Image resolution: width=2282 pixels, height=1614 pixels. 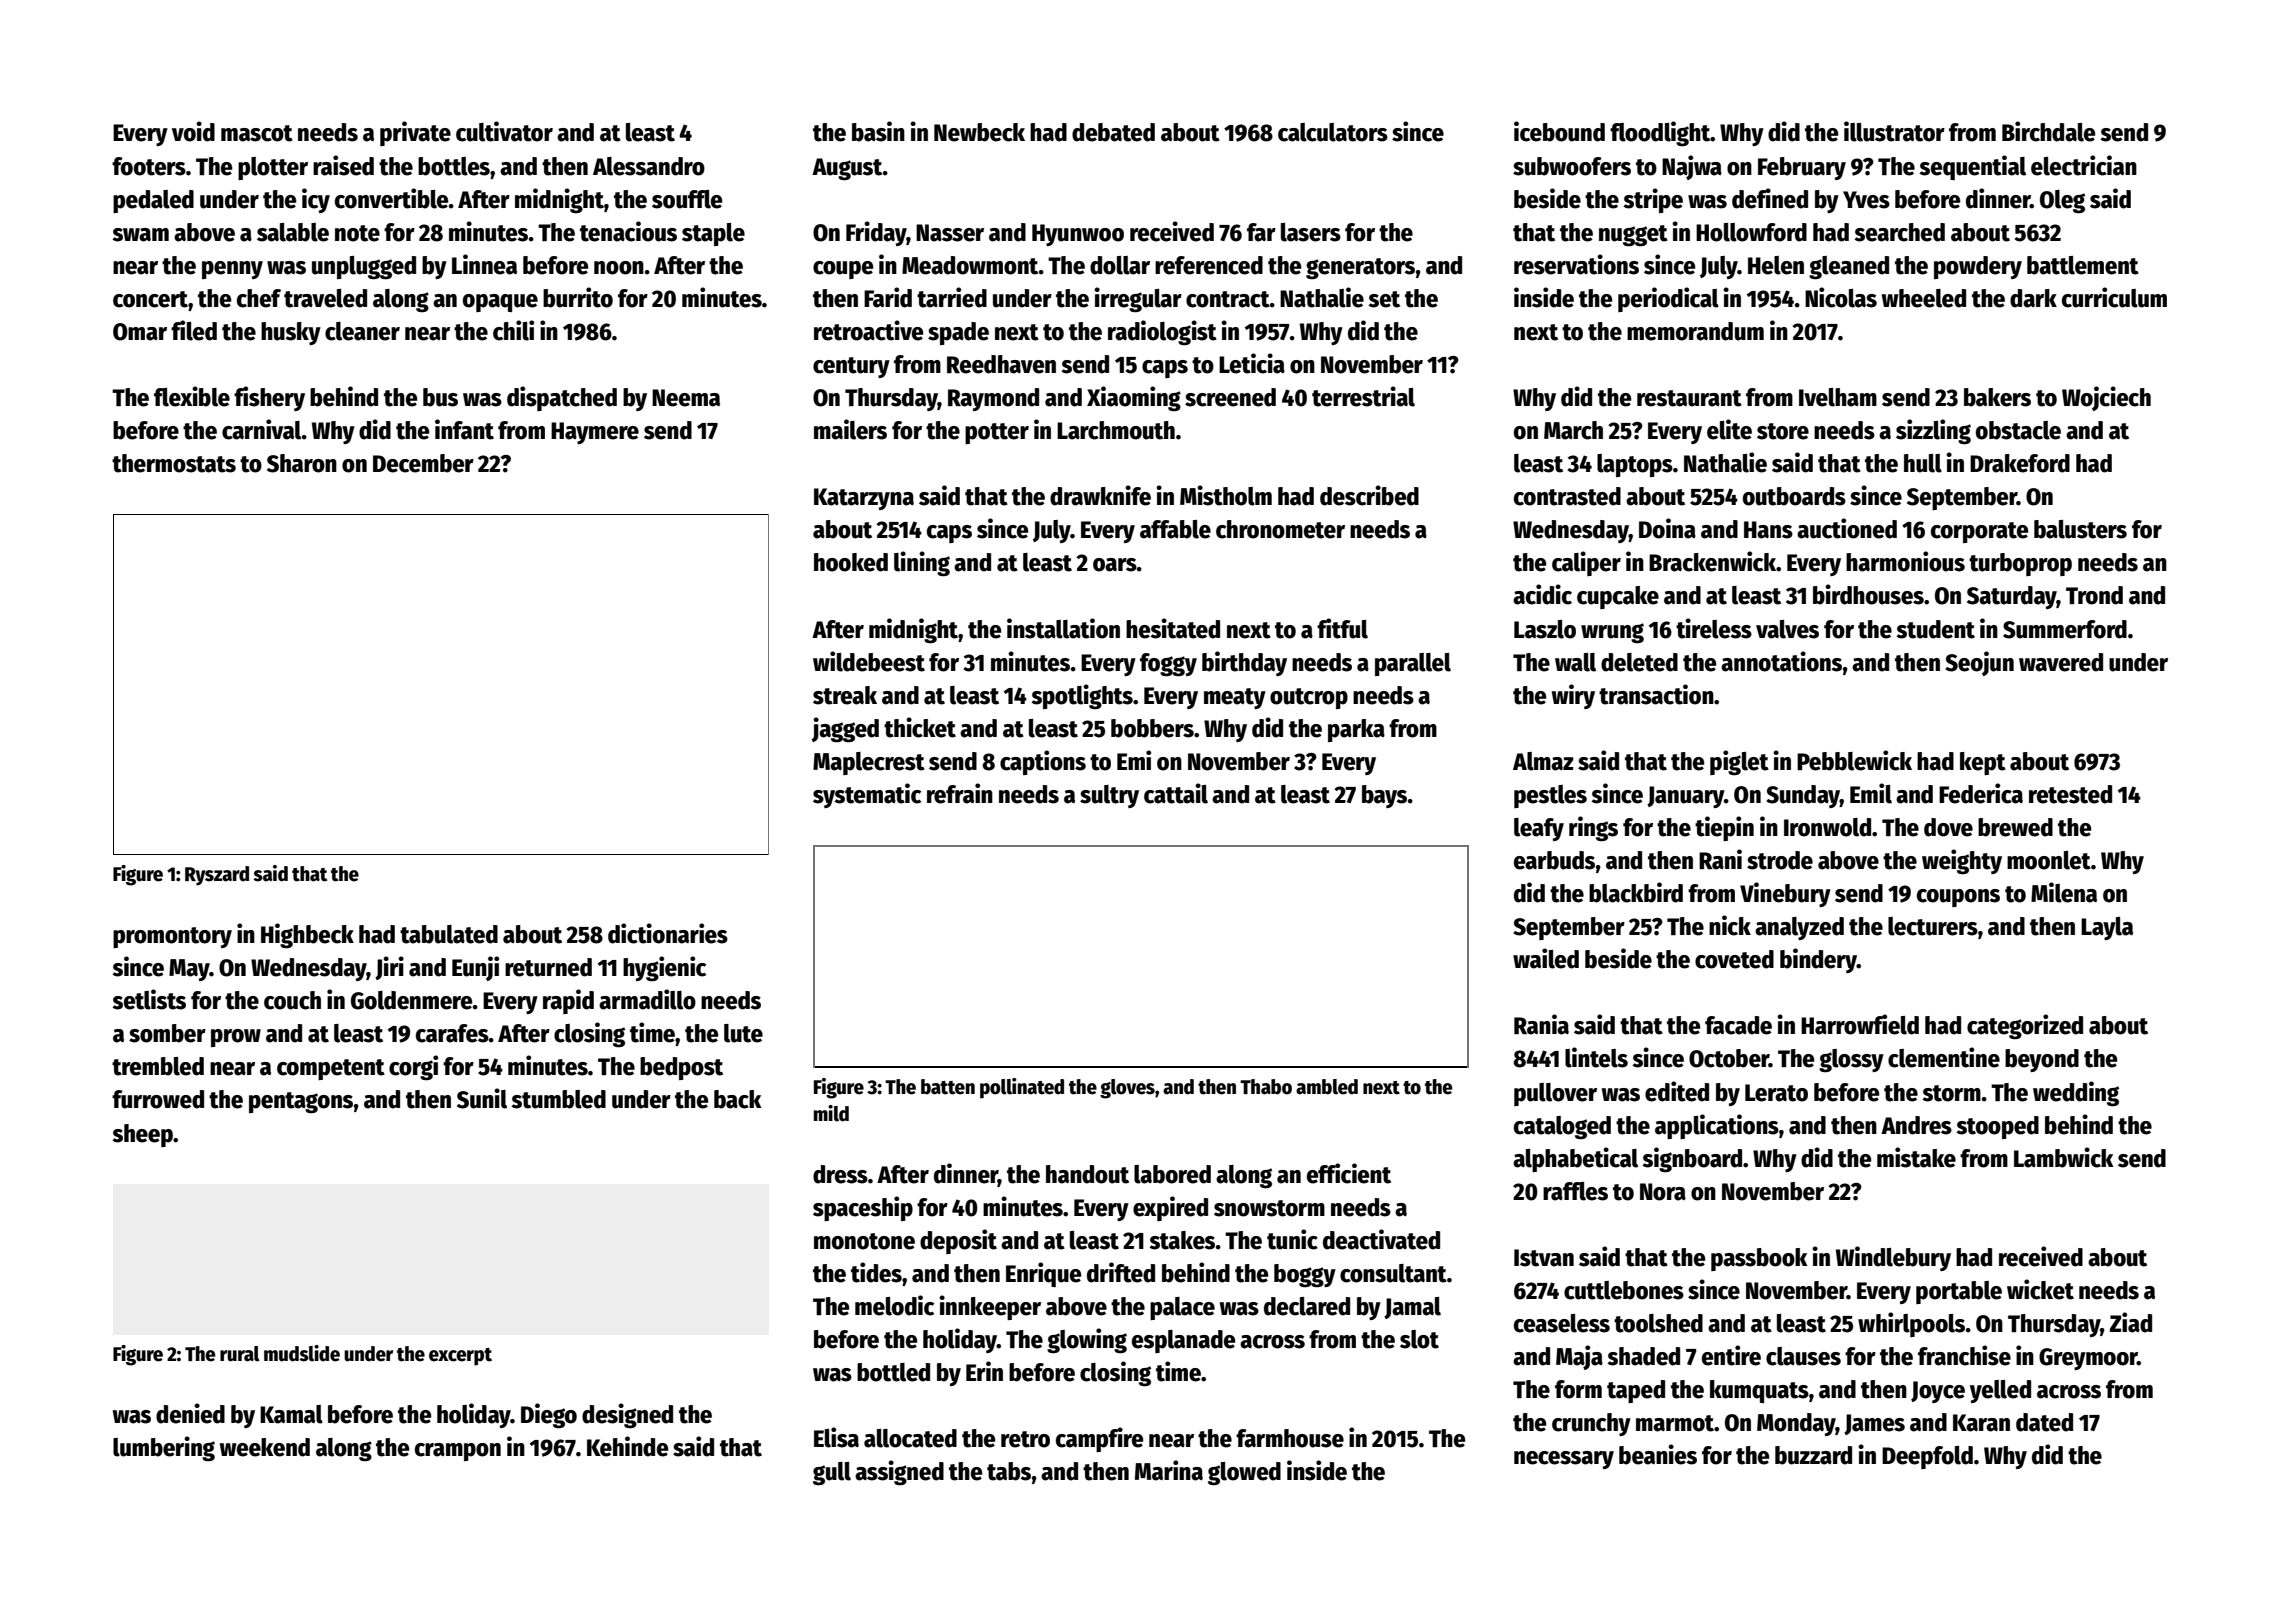 What do you see at coordinates (307, 936) in the page?
I see `Highbeck` at bounding box center [307, 936].
